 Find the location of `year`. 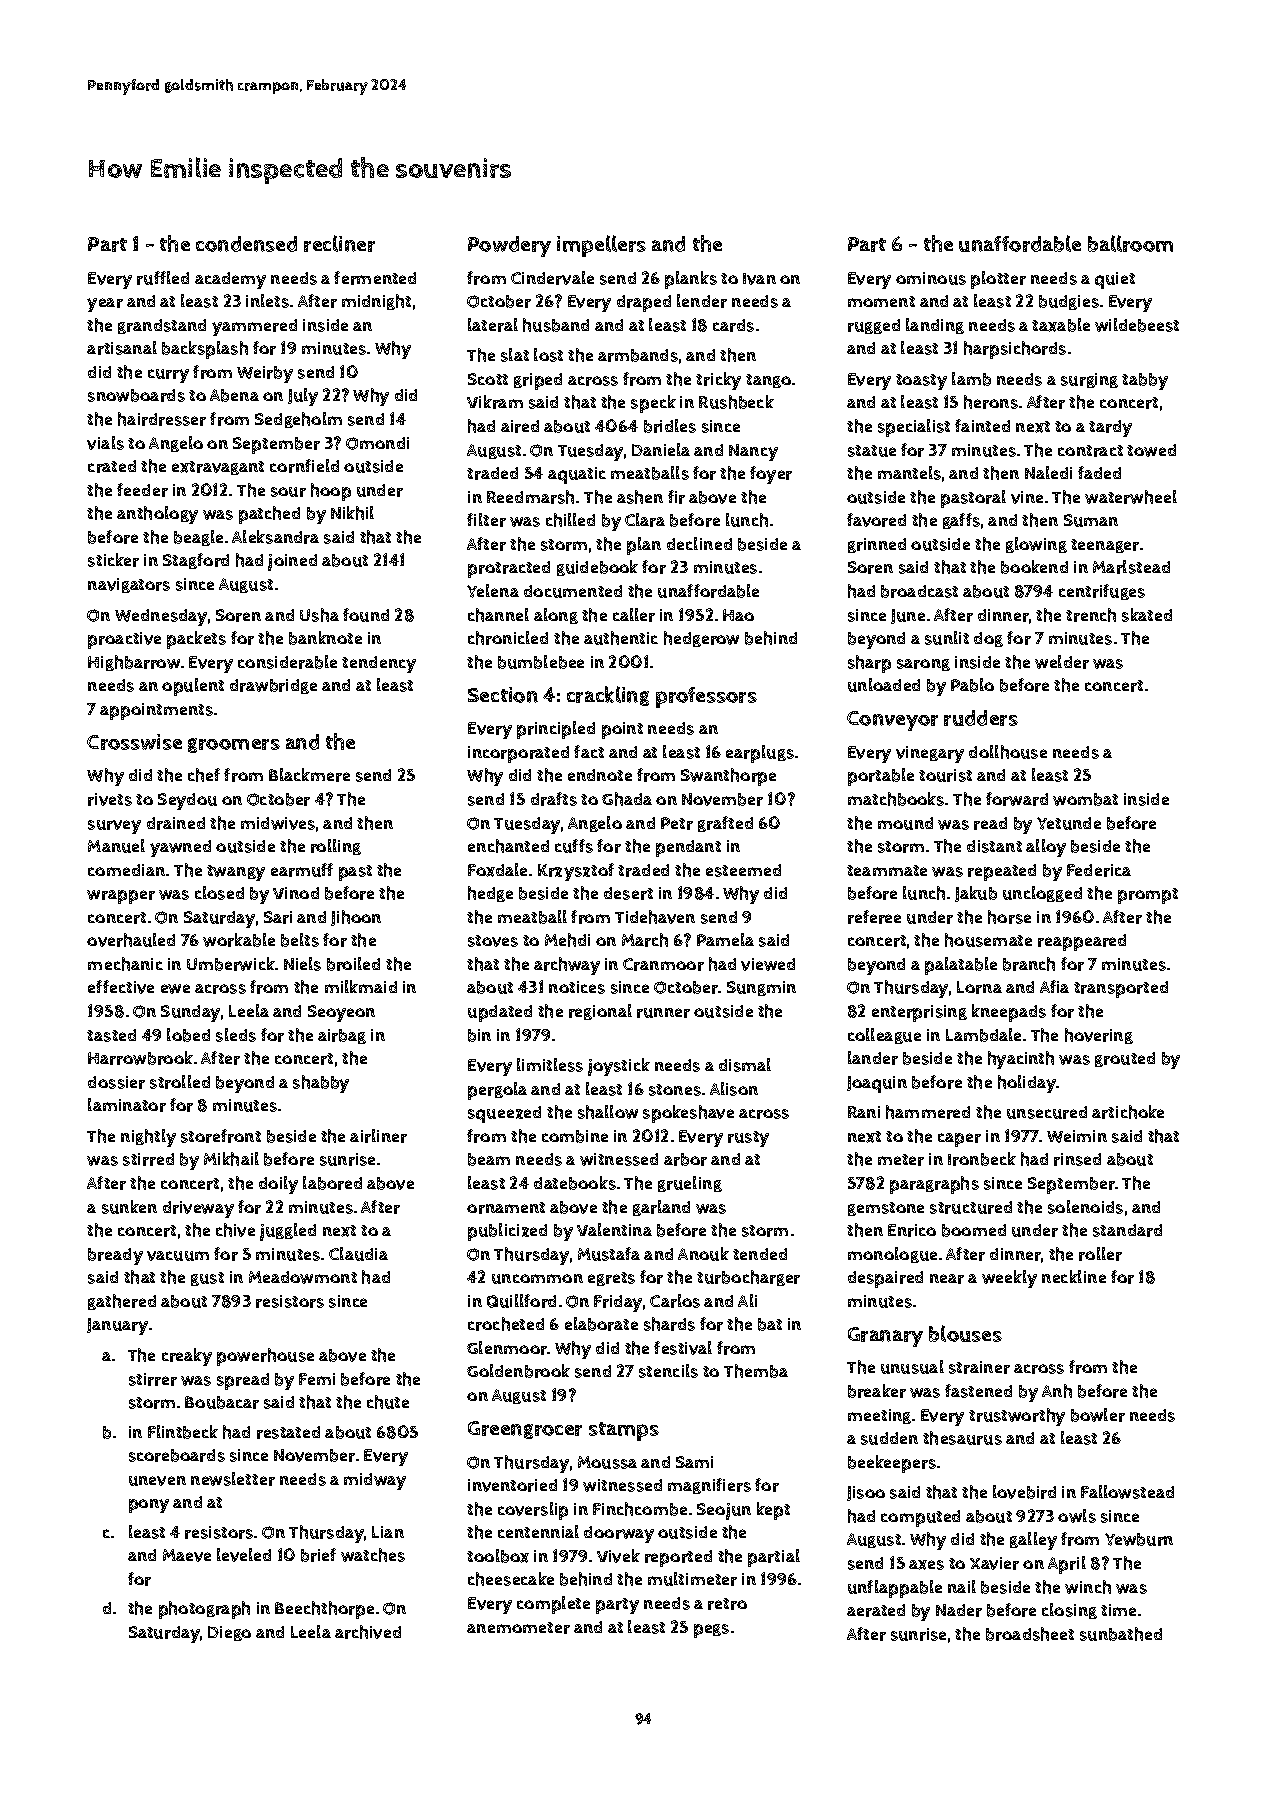

year is located at coordinates (105, 305).
